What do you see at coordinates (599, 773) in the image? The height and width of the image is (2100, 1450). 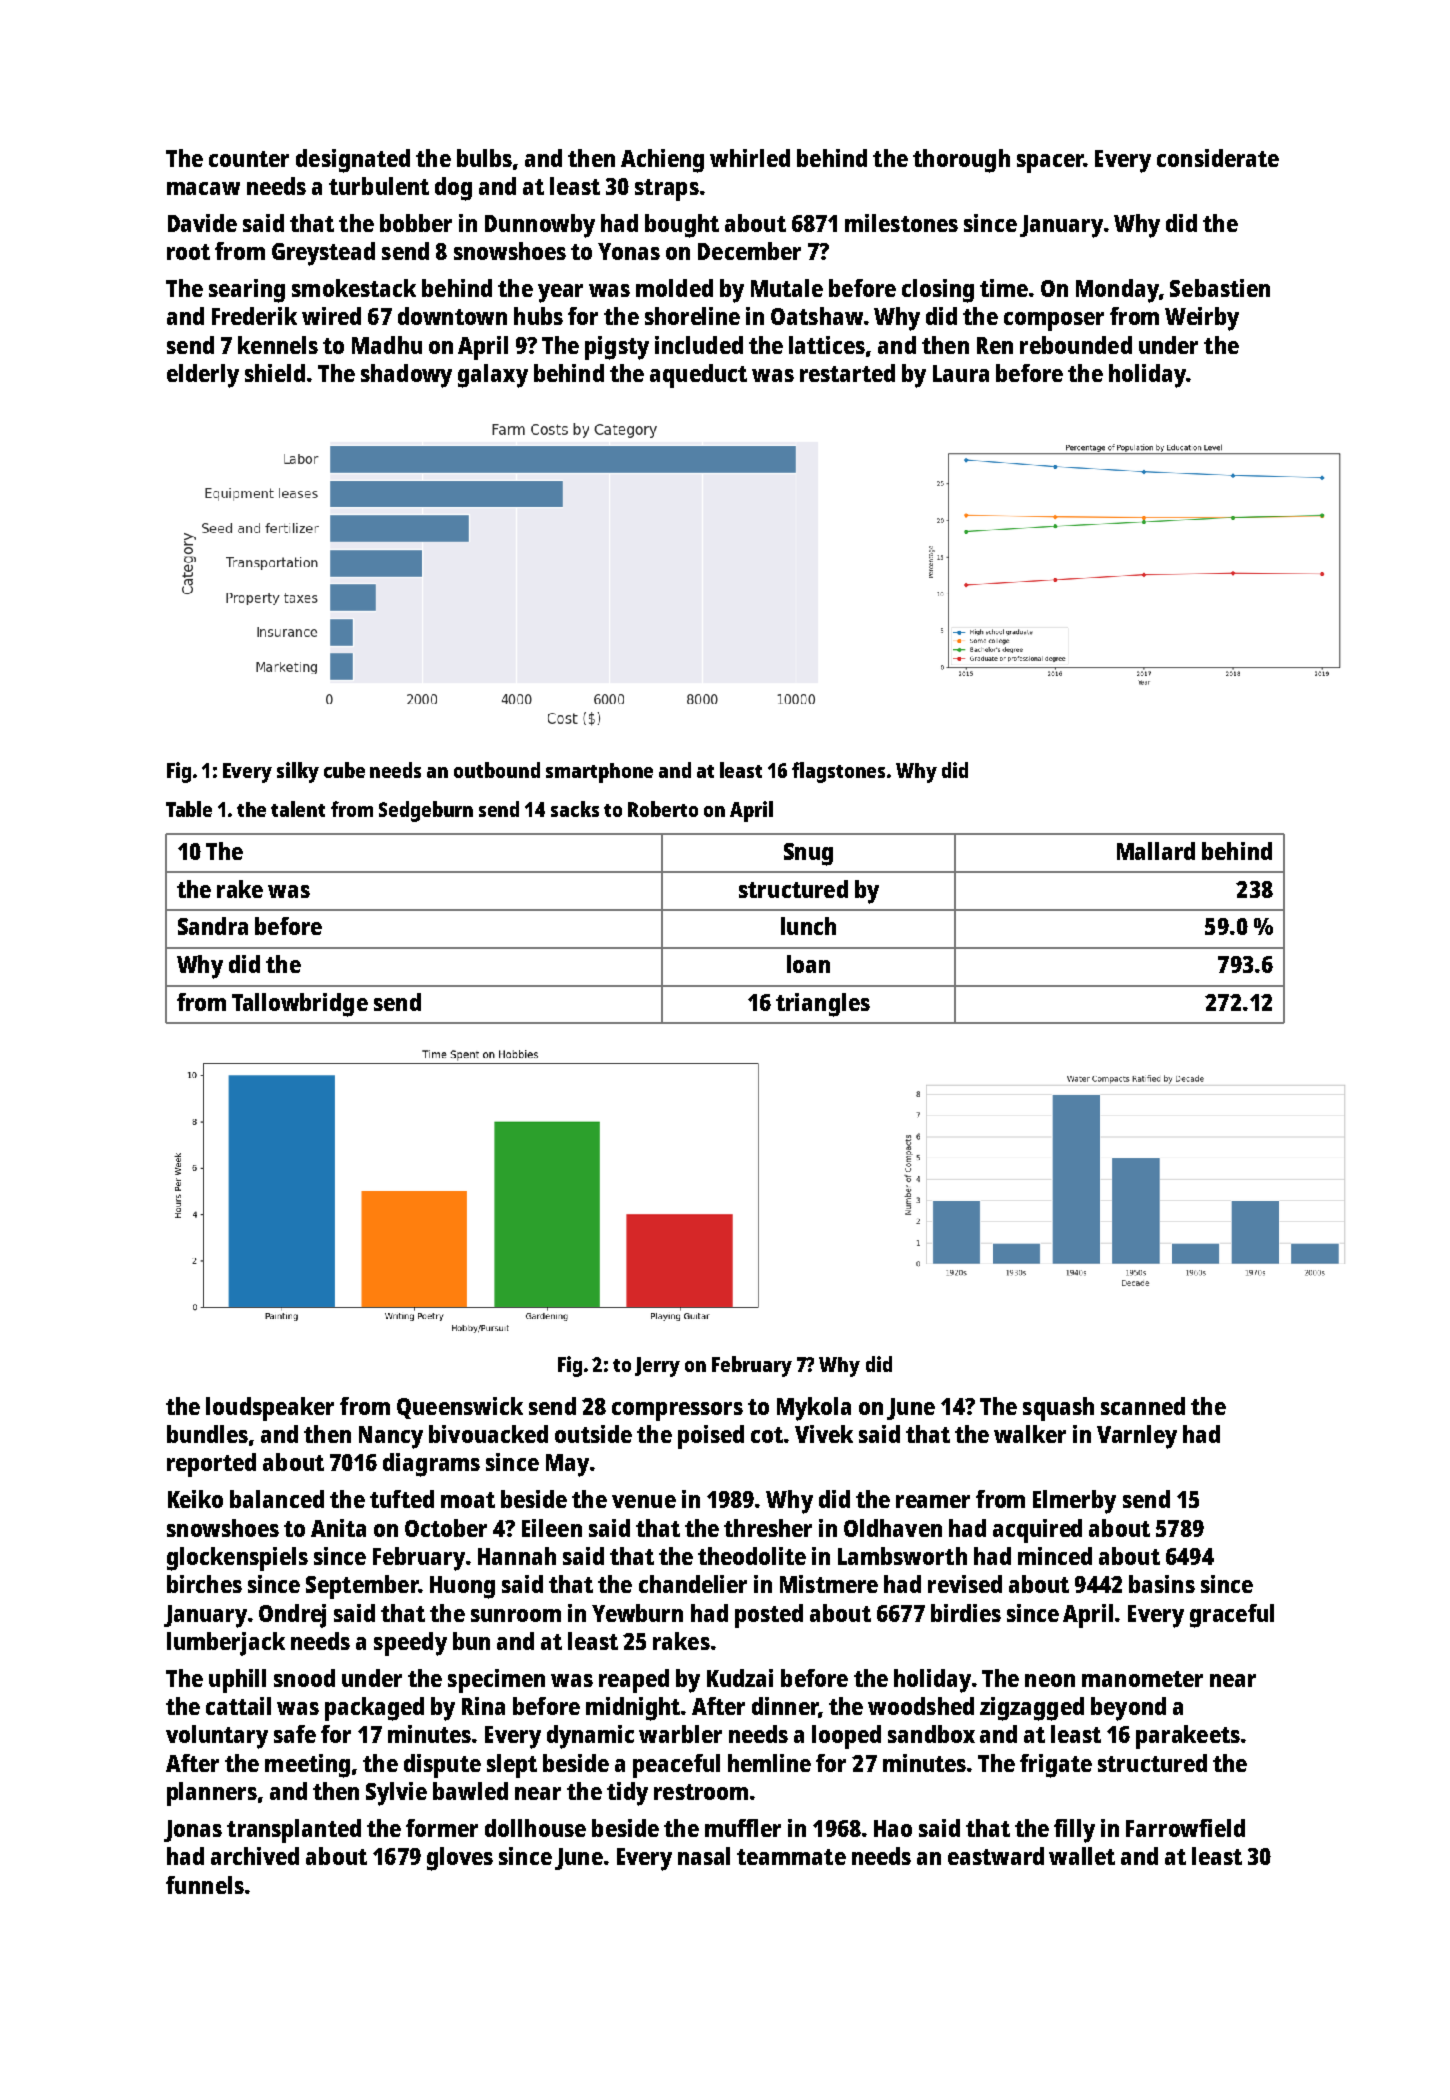 I see `smartphone` at bounding box center [599, 773].
